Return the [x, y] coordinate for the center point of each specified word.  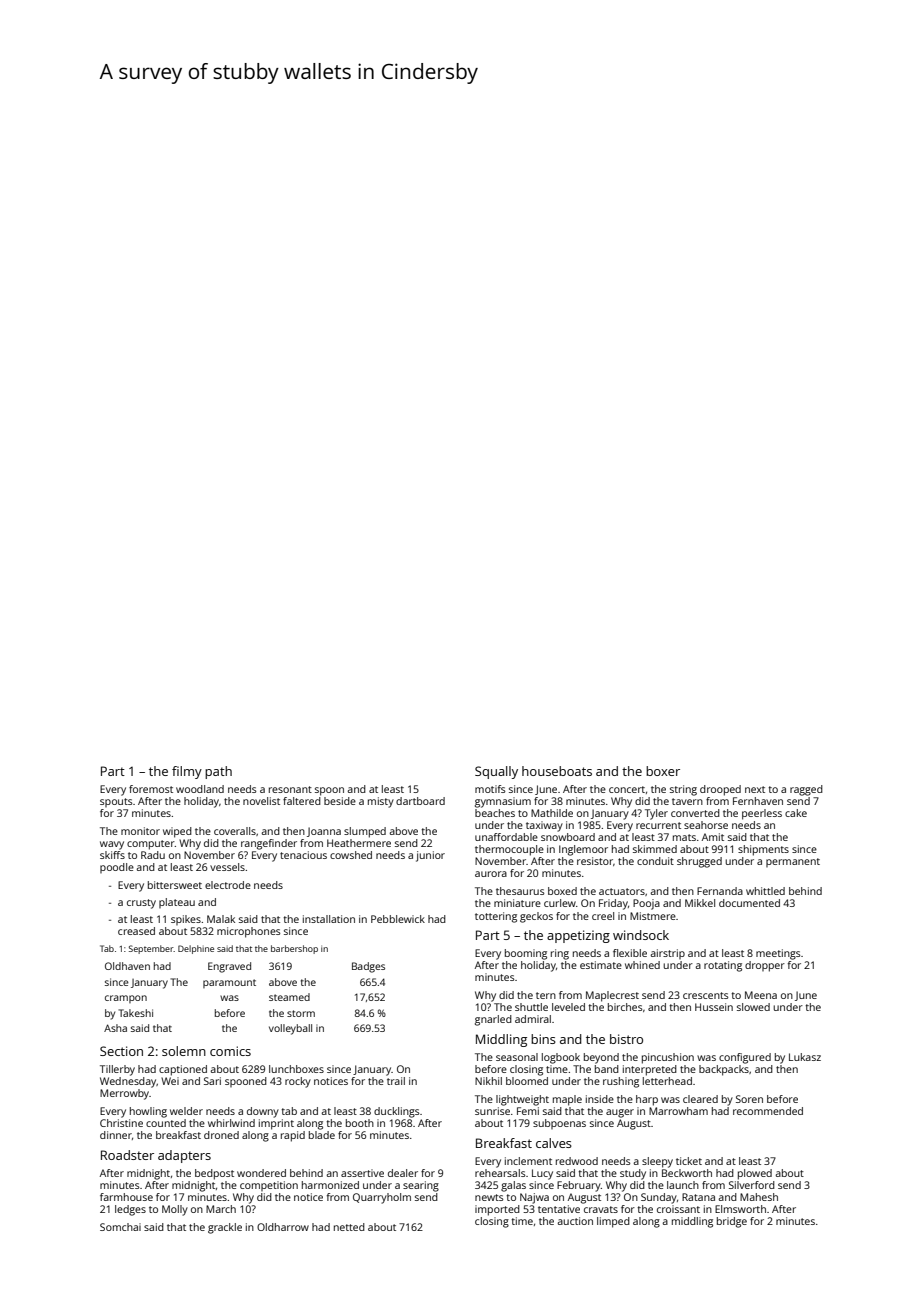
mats [684, 837]
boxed [562, 891]
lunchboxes [296, 1069]
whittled [765, 891]
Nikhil [488, 1081]
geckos [536, 917]
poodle [117, 868]
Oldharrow [283, 1227]
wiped [177, 832]
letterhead [667, 1081]
